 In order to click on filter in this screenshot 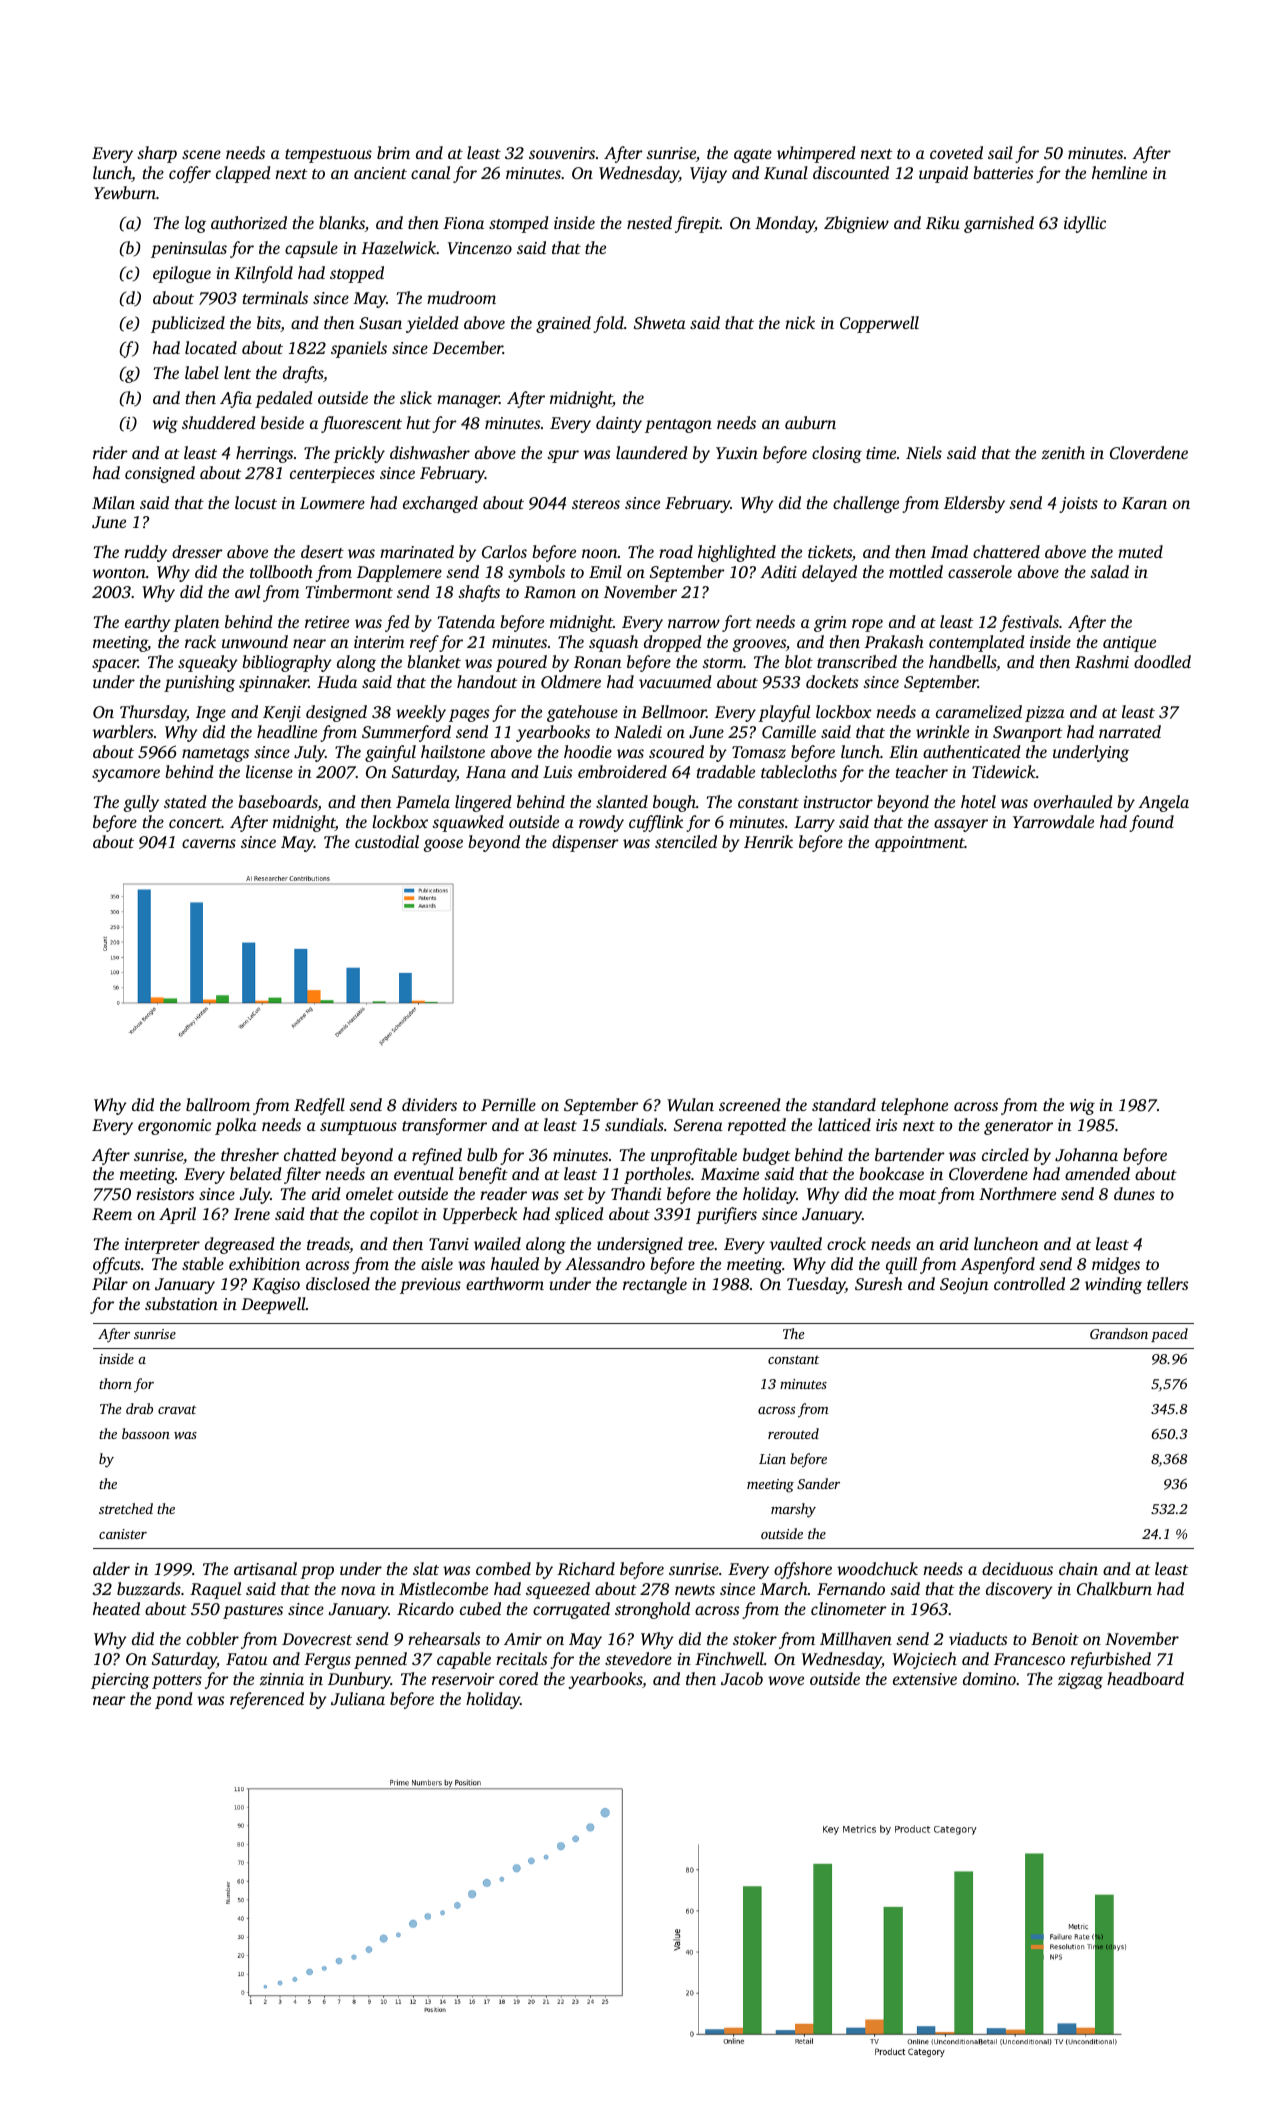, I will do `click(302, 1175)`.
